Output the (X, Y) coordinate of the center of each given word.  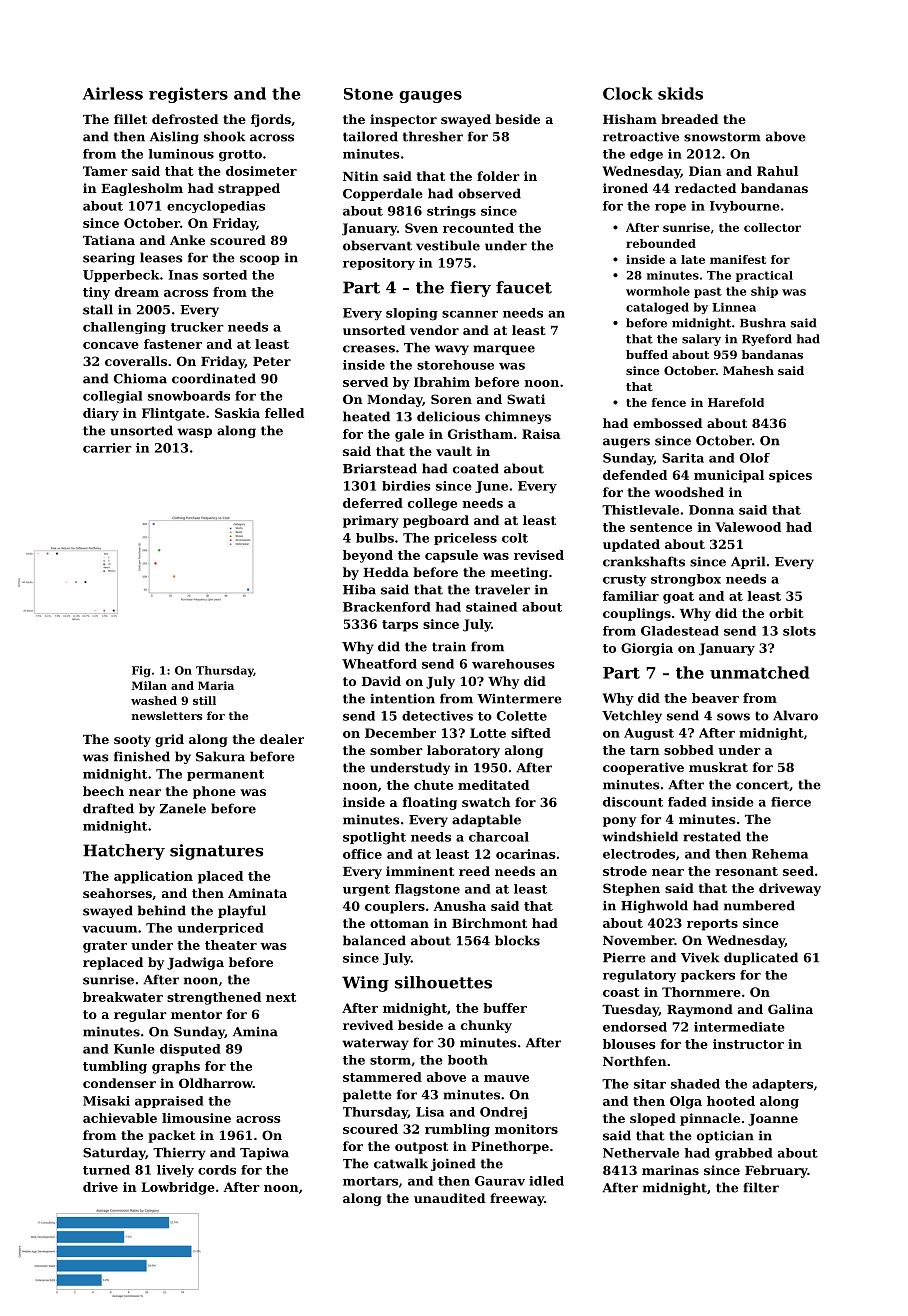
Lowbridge (178, 1188)
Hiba (359, 589)
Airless (113, 93)
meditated (493, 785)
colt (515, 538)
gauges (430, 97)
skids (680, 93)
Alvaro (795, 715)
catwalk (401, 1163)
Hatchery (124, 852)
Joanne (773, 1120)
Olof (755, 458)
